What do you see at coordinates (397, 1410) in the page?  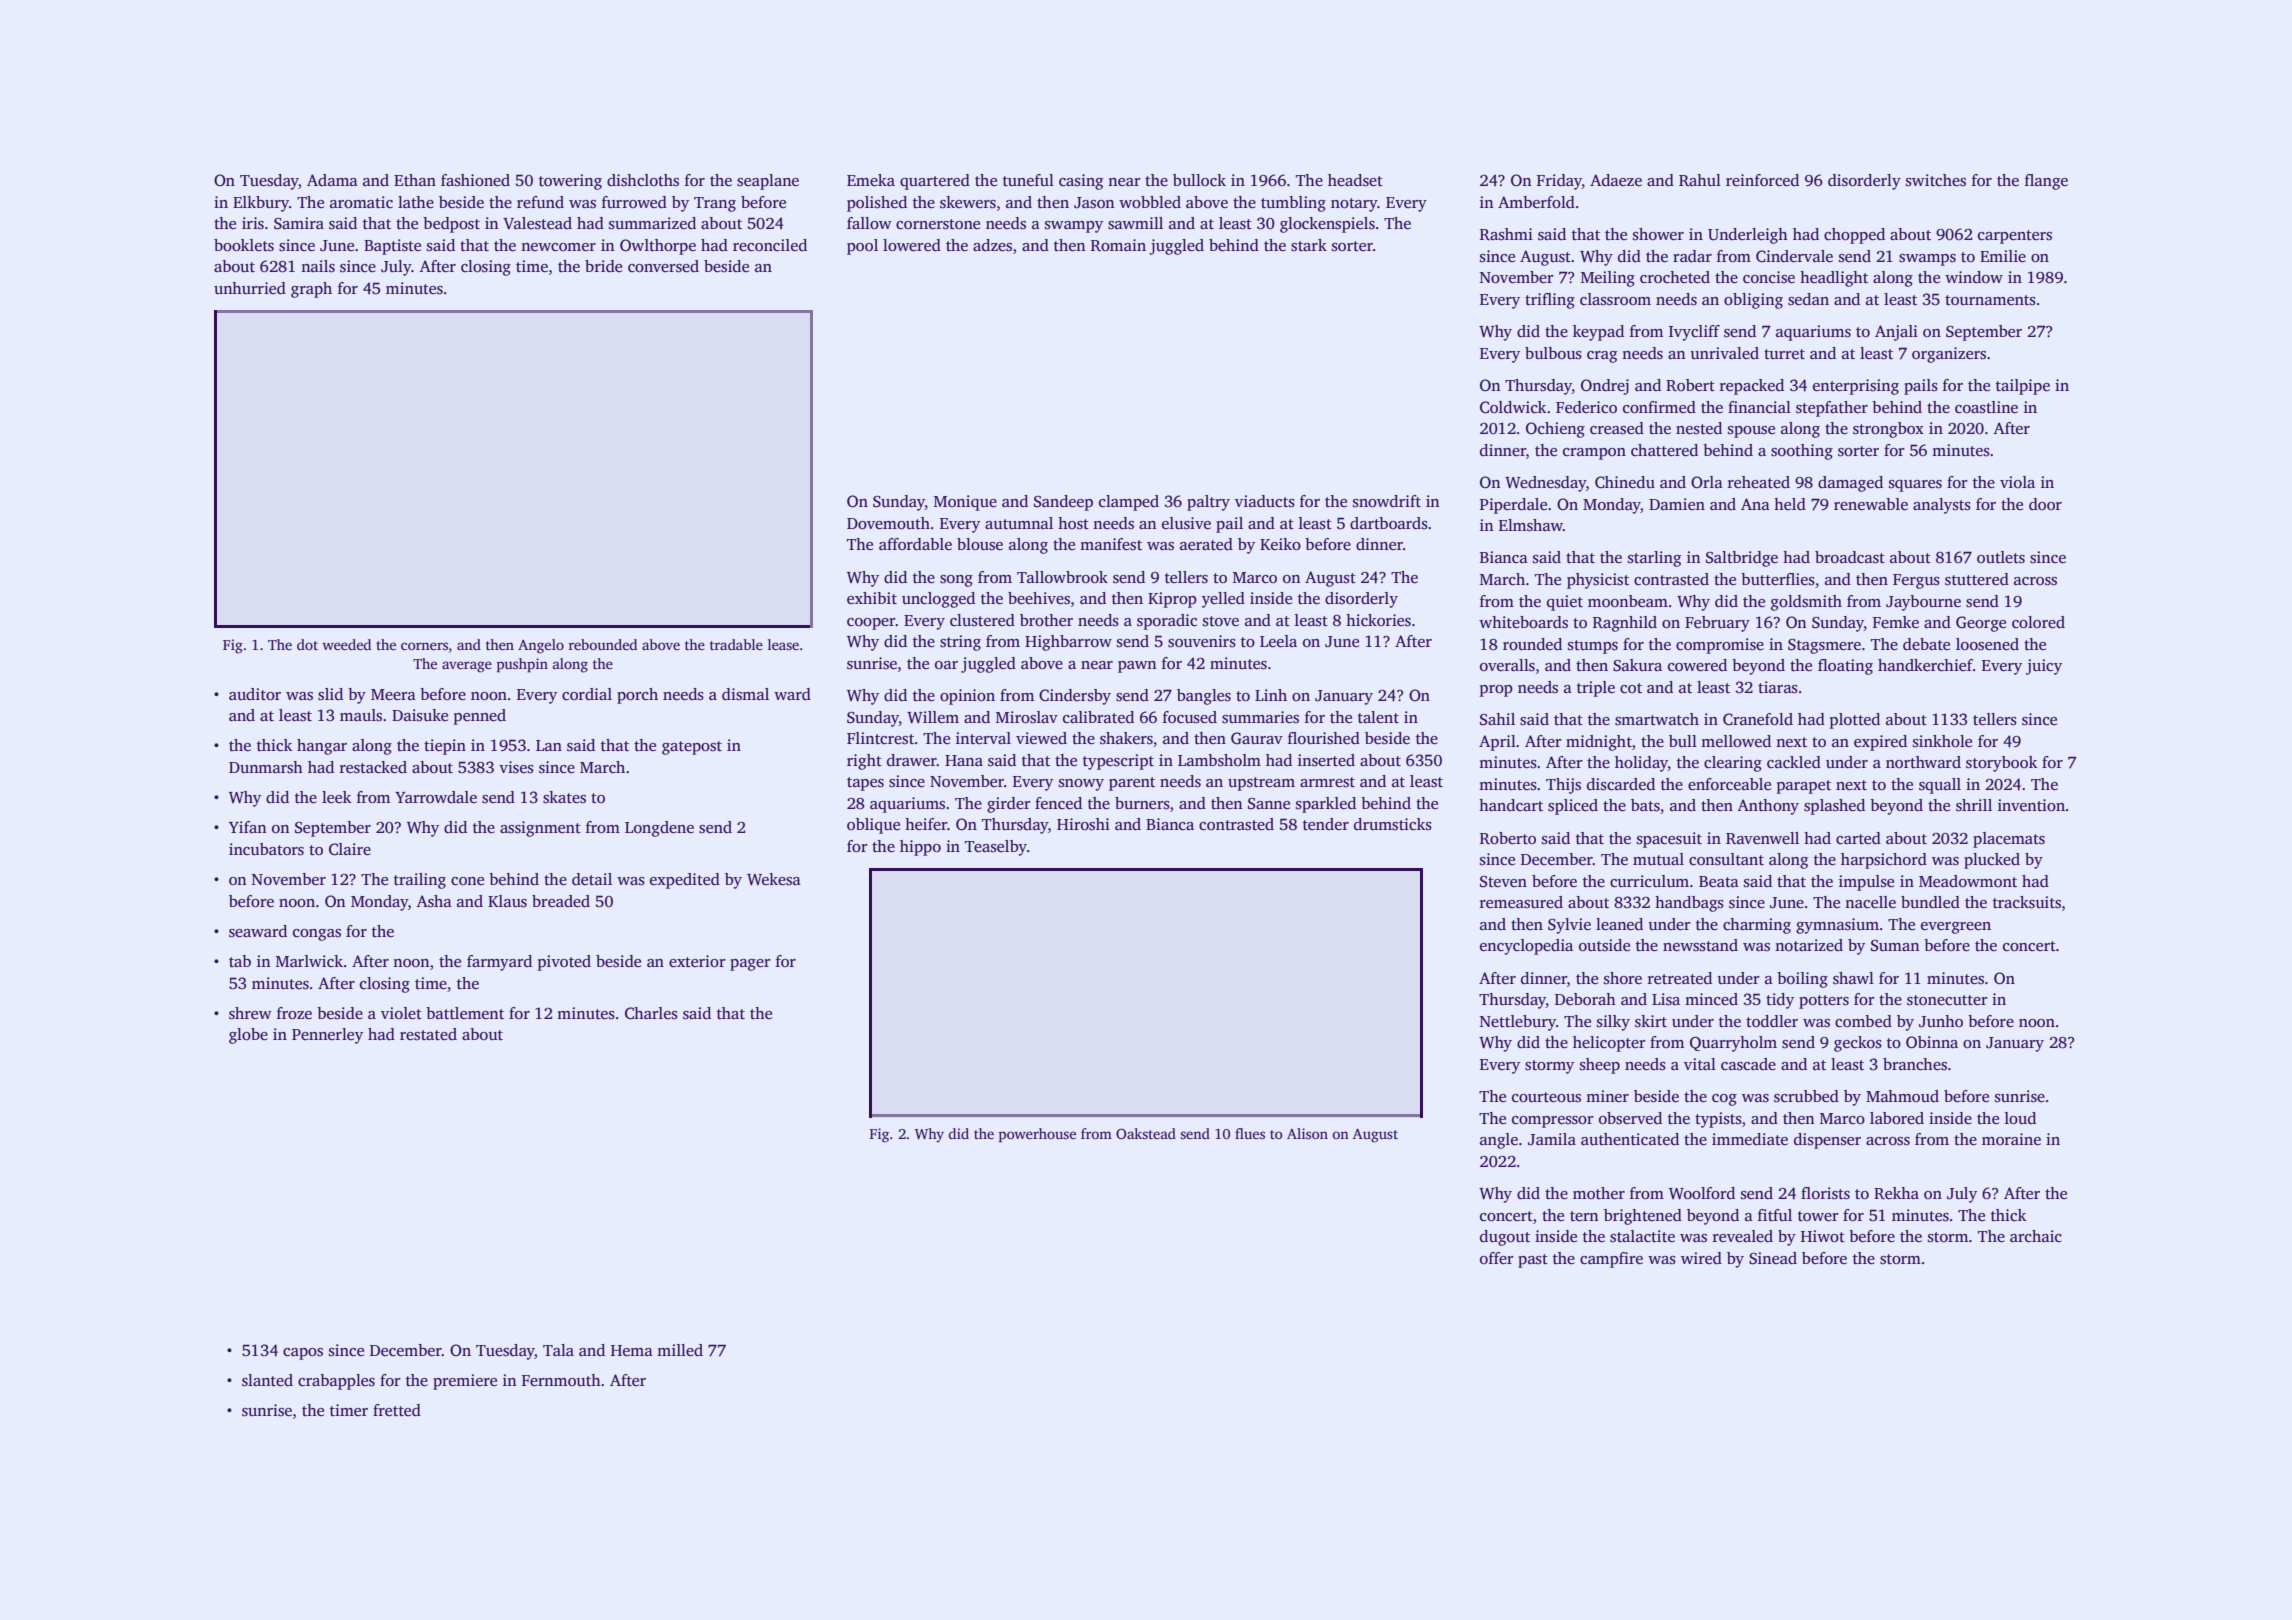 I see `fretted` at bounding box center [397, 1410].
